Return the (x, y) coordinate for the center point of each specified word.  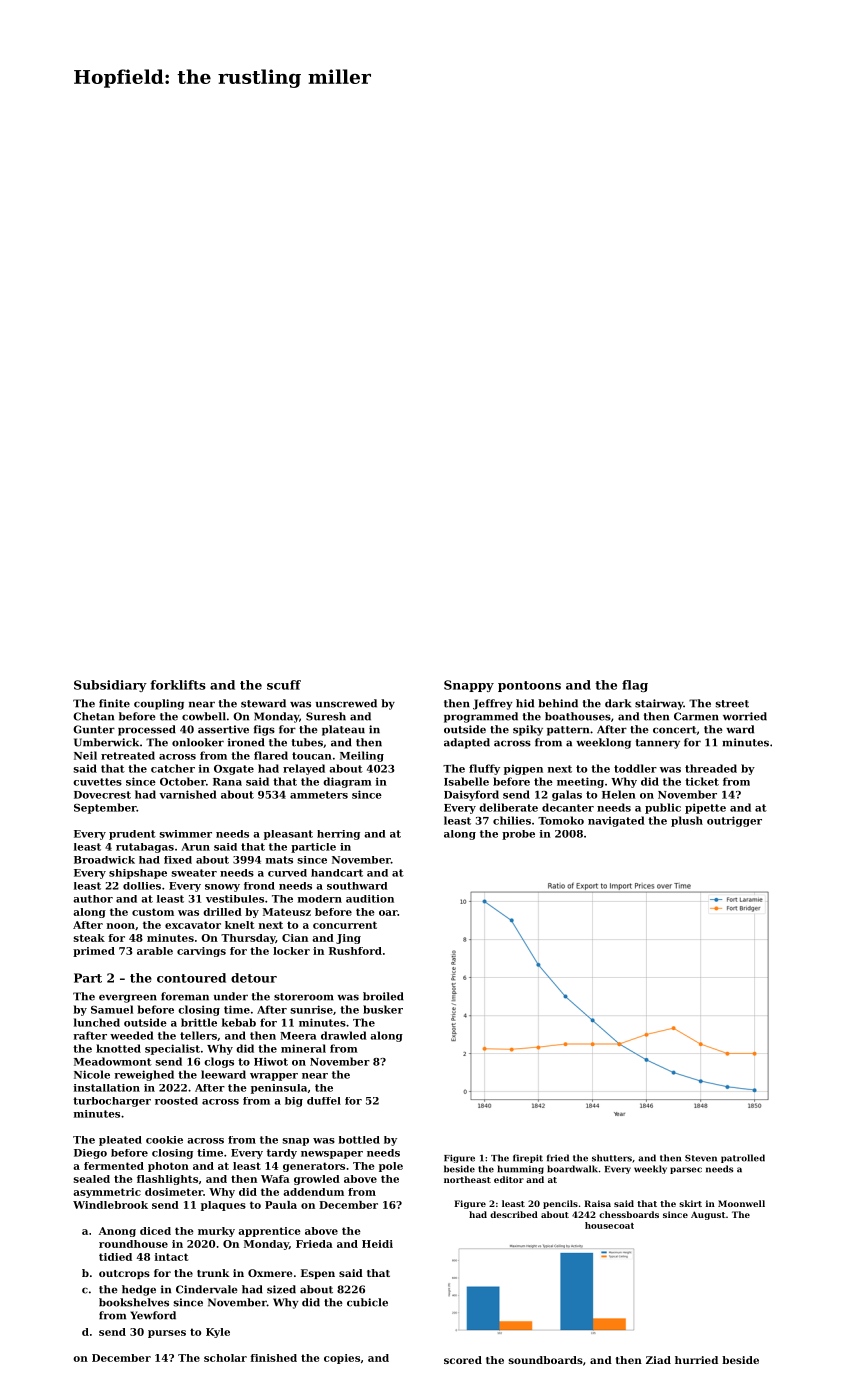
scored (463, 1360)
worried (745, 716)
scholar (225, 1358)
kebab (239, 1022)
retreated (128, 755)
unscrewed (346, 703)
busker (383, 1009)
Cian (295, 938)
